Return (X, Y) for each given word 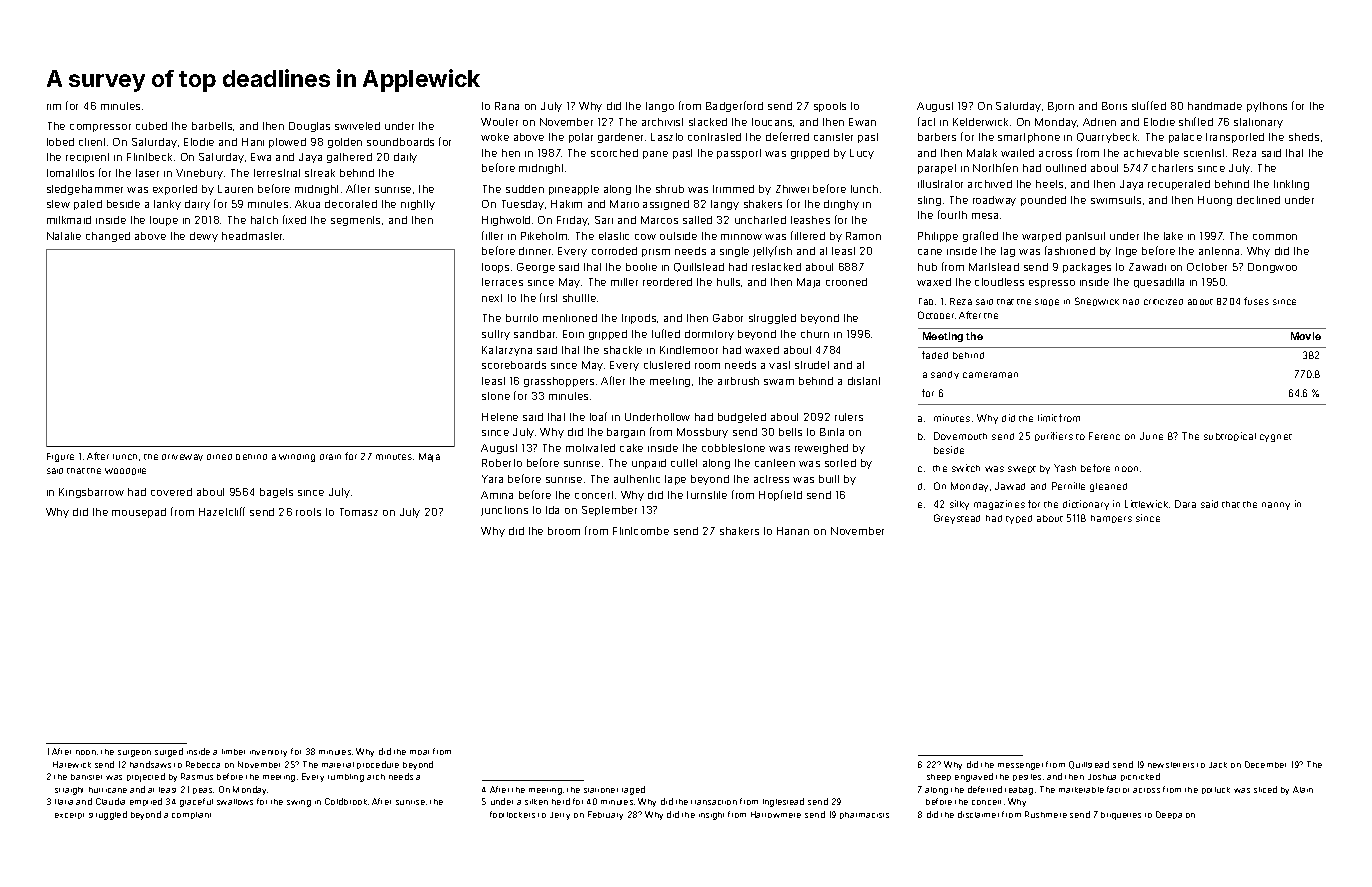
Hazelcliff (222, 511)
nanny (1276, 506)
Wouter (499, 122)
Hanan (793, 531)
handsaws (150, 764)
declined (1258, 200)
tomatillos (70, 173)
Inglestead (783, 802)
